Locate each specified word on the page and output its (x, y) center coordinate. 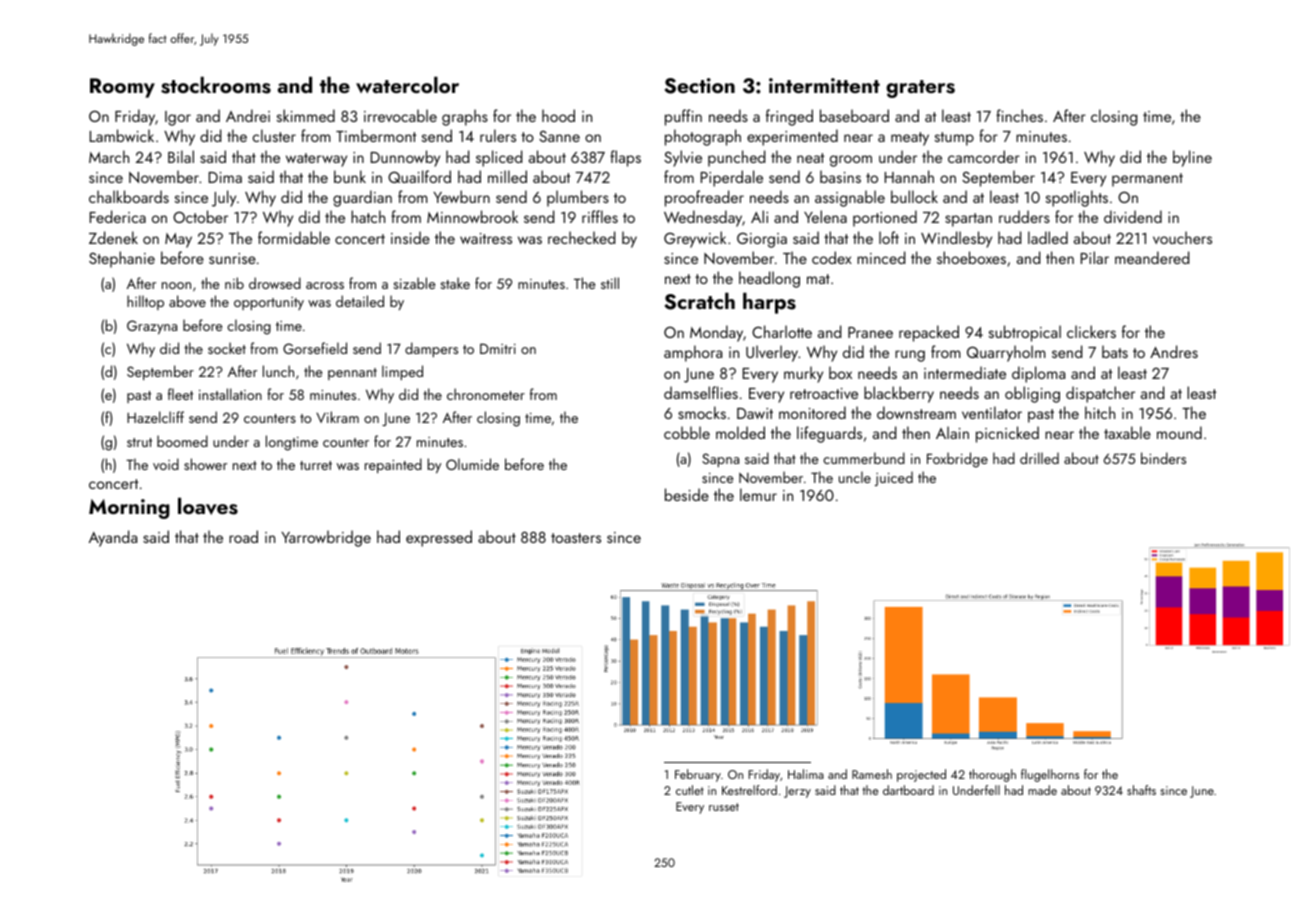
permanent (1147, 180)
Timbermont (376, 135)
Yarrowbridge (326, 538)
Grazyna (152, 327)
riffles (600, 216)
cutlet (690, 790)
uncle (855, 477)
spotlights (1077, 198)
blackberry (899, 394)
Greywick (695, 239)
